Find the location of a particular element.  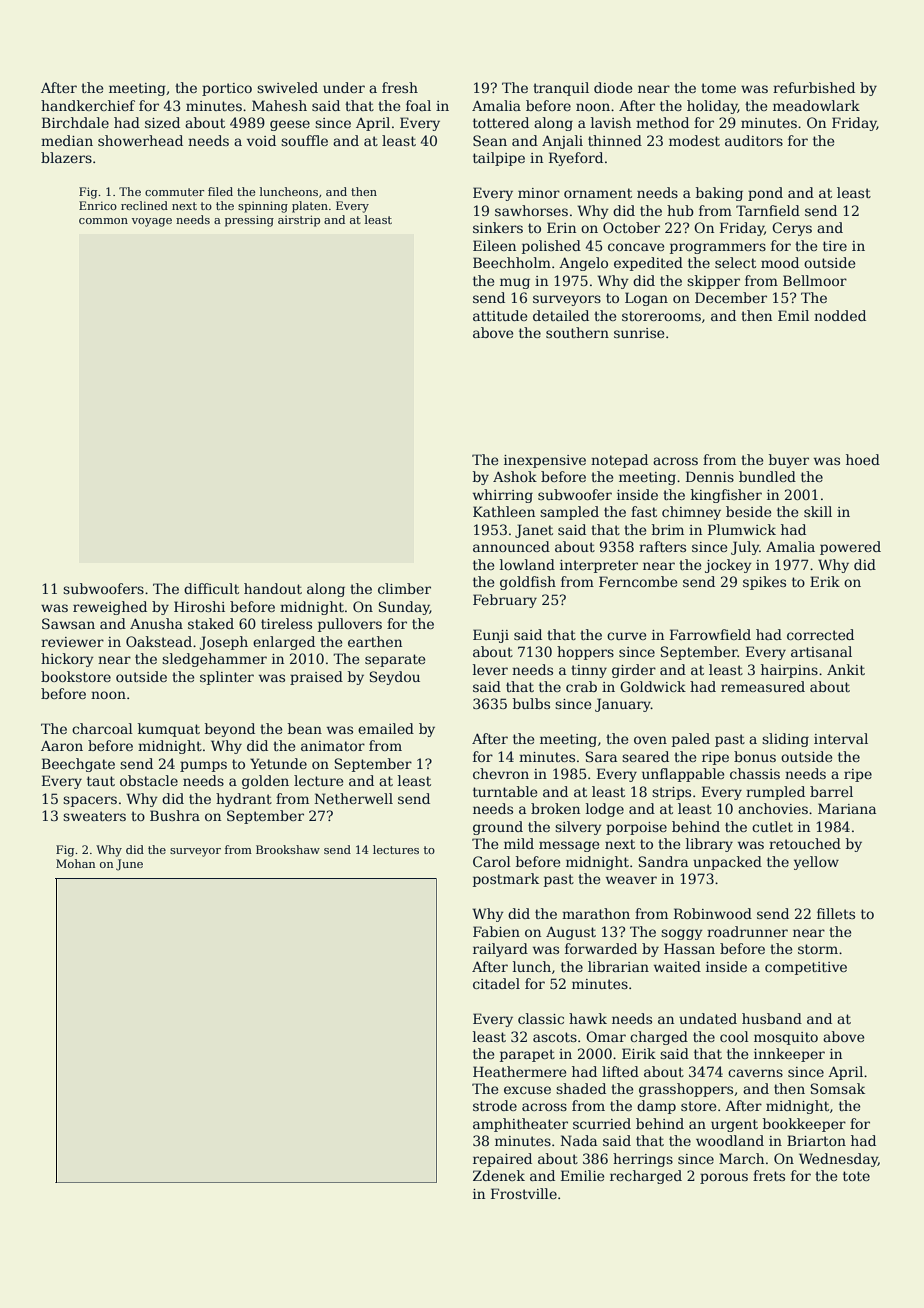

Zdenek is located at coordinates (499, 1175).
